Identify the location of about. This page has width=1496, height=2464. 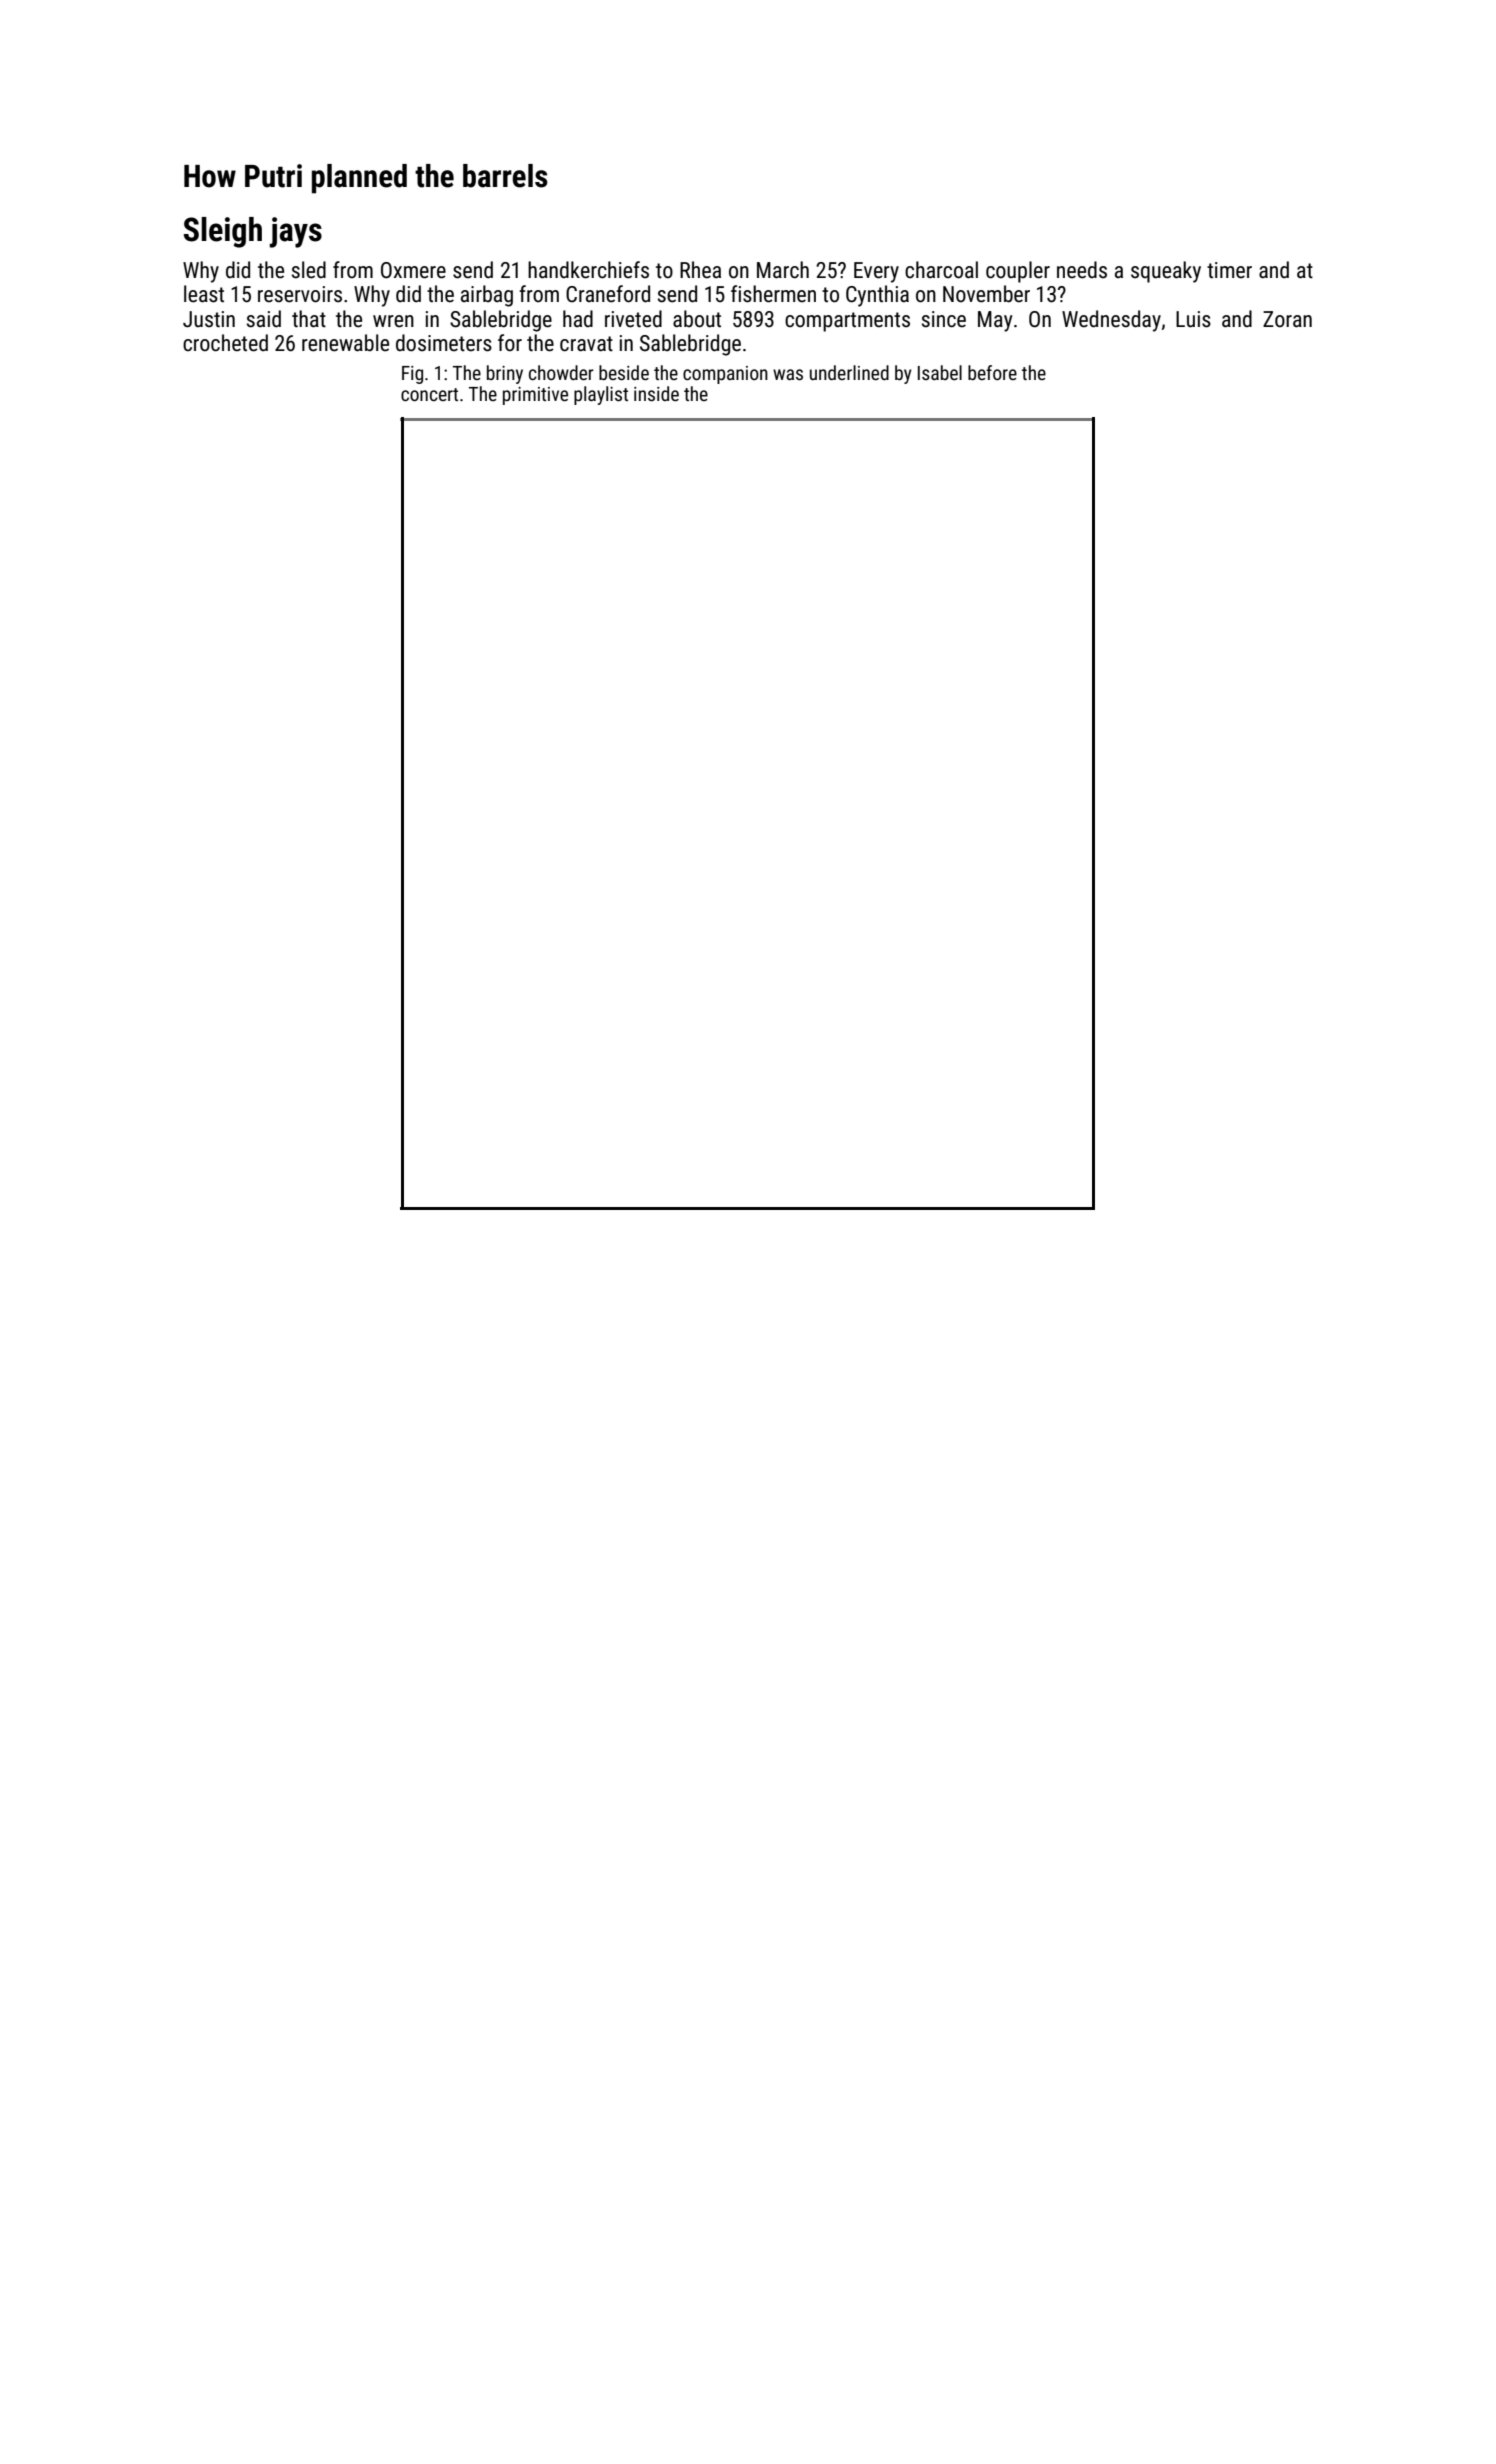
(697, 319).
